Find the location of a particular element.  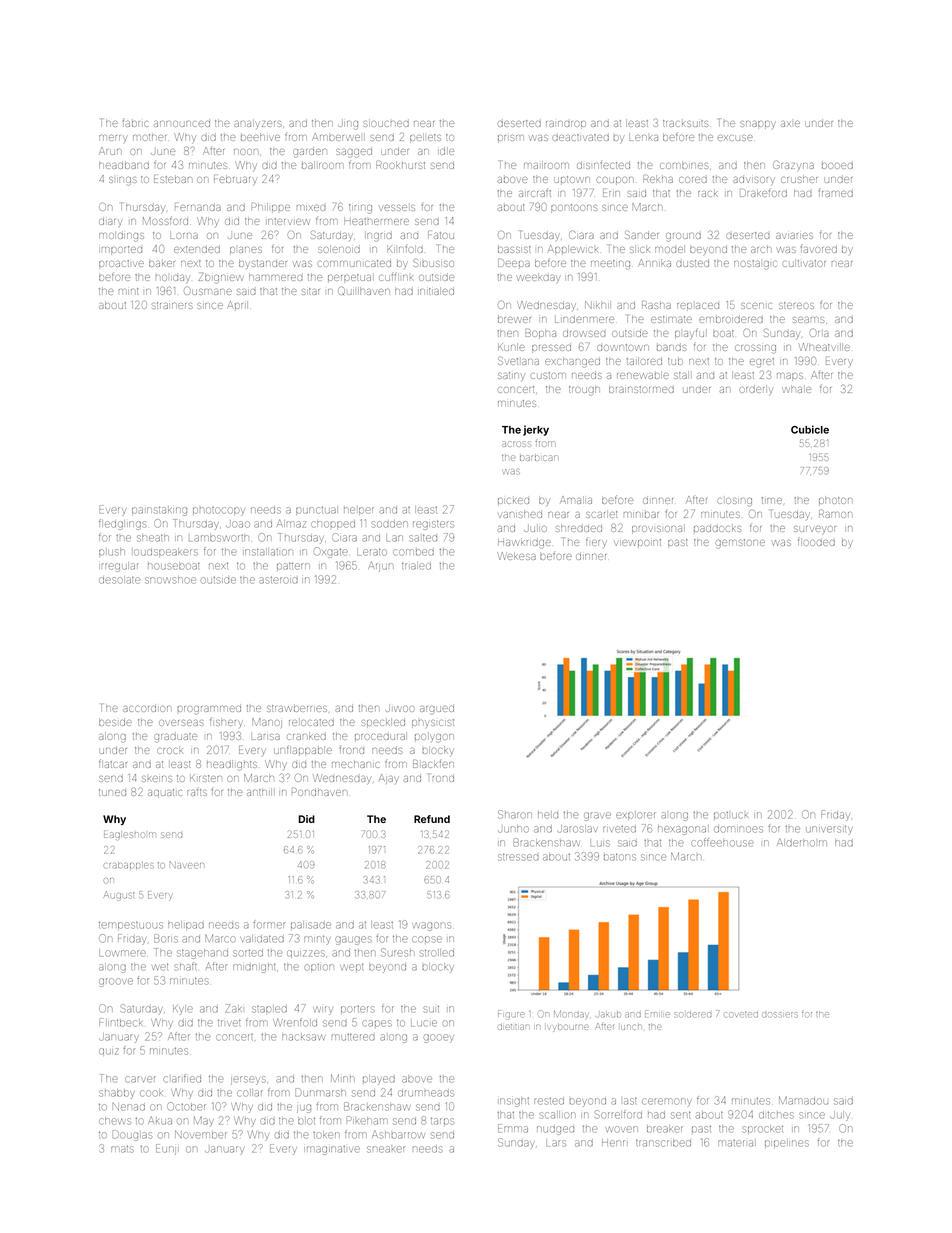

sneaker is located at coordinates (386, 1149).
